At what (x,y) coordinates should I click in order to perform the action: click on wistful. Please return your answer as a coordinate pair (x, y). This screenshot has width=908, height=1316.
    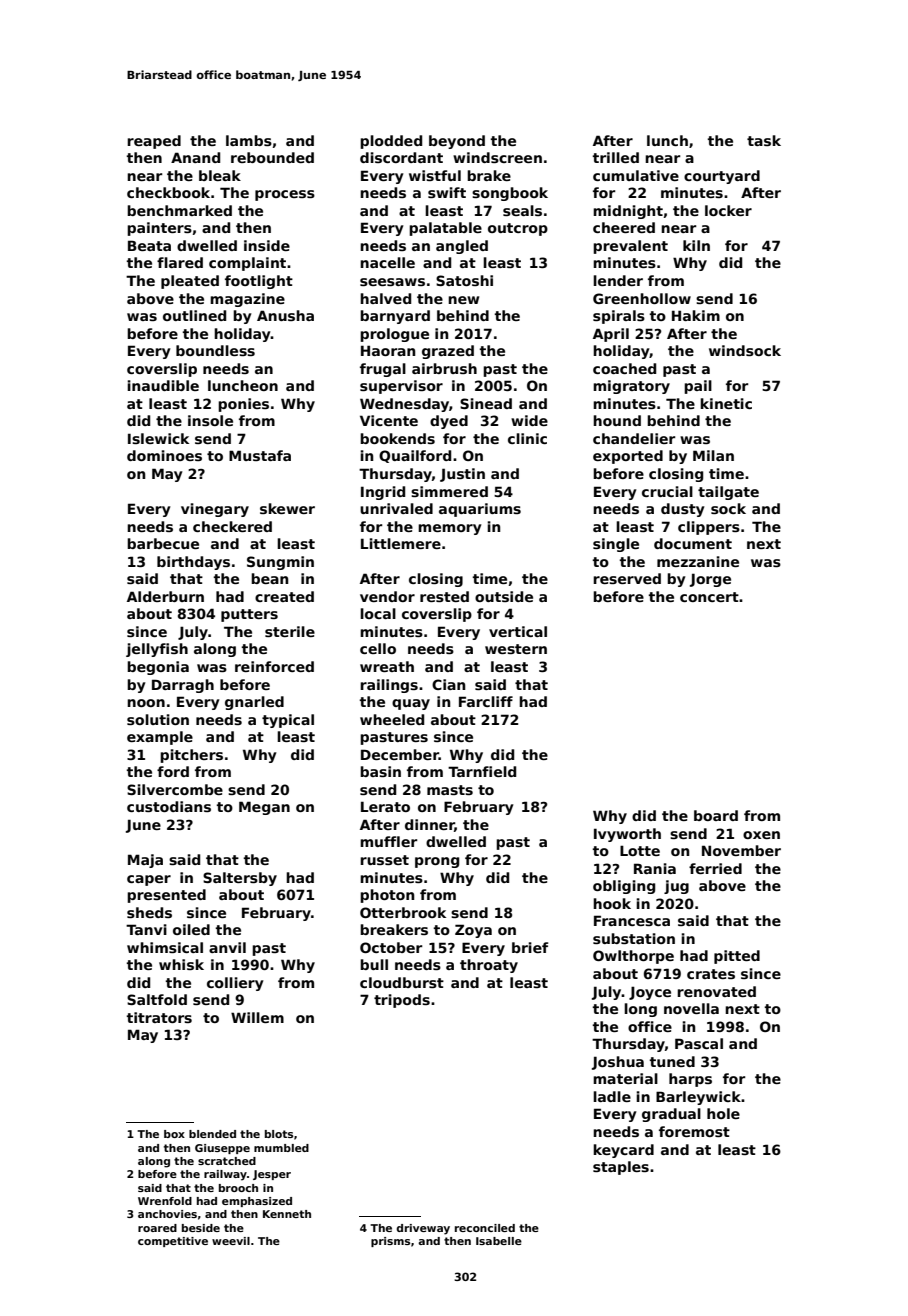
    Looking at the image, I should click on (435, 175).
